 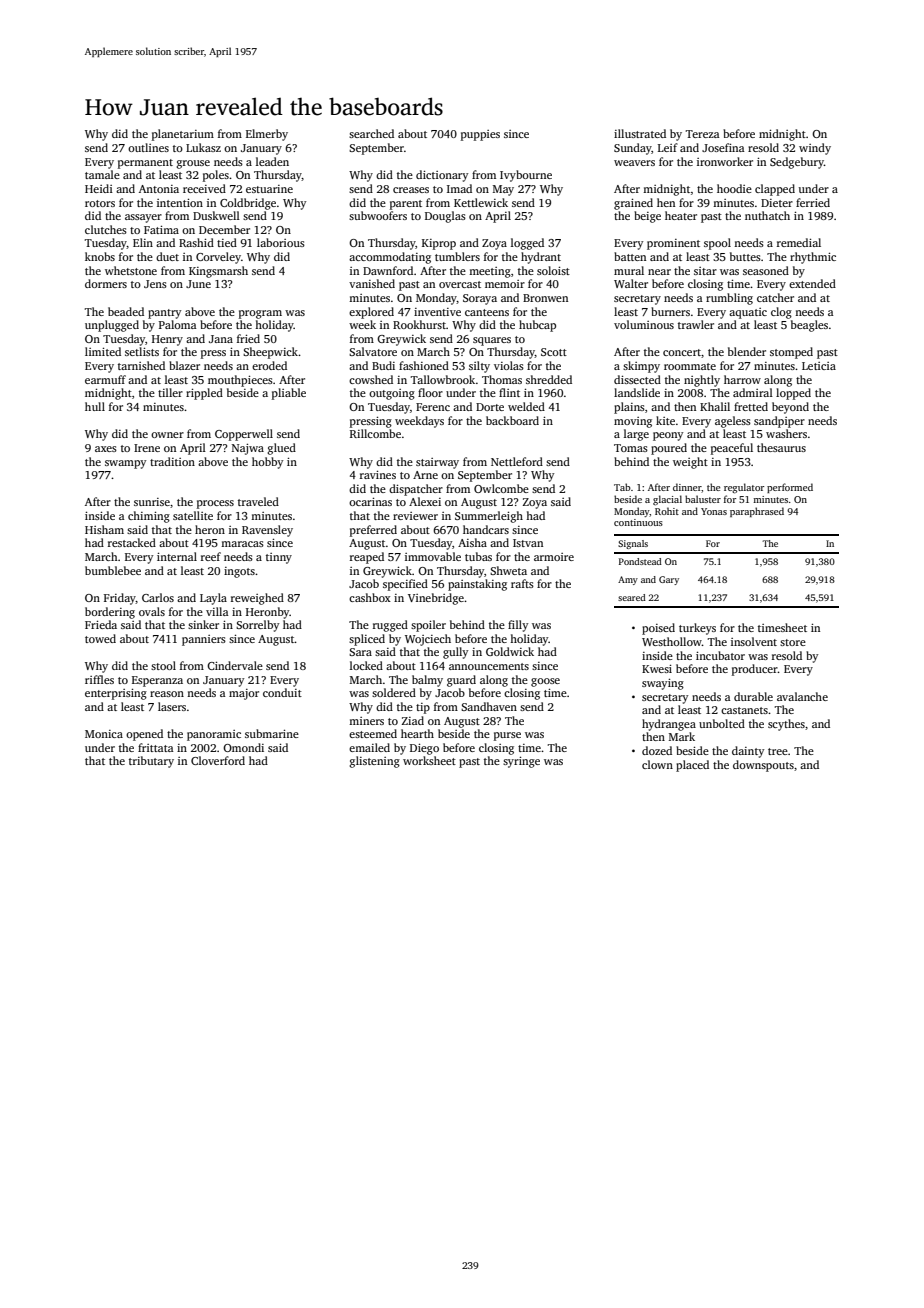 What do you see at coordinates (521, 762) in the screenshot?
I see `syringe` at bounding box center [521, 762].
